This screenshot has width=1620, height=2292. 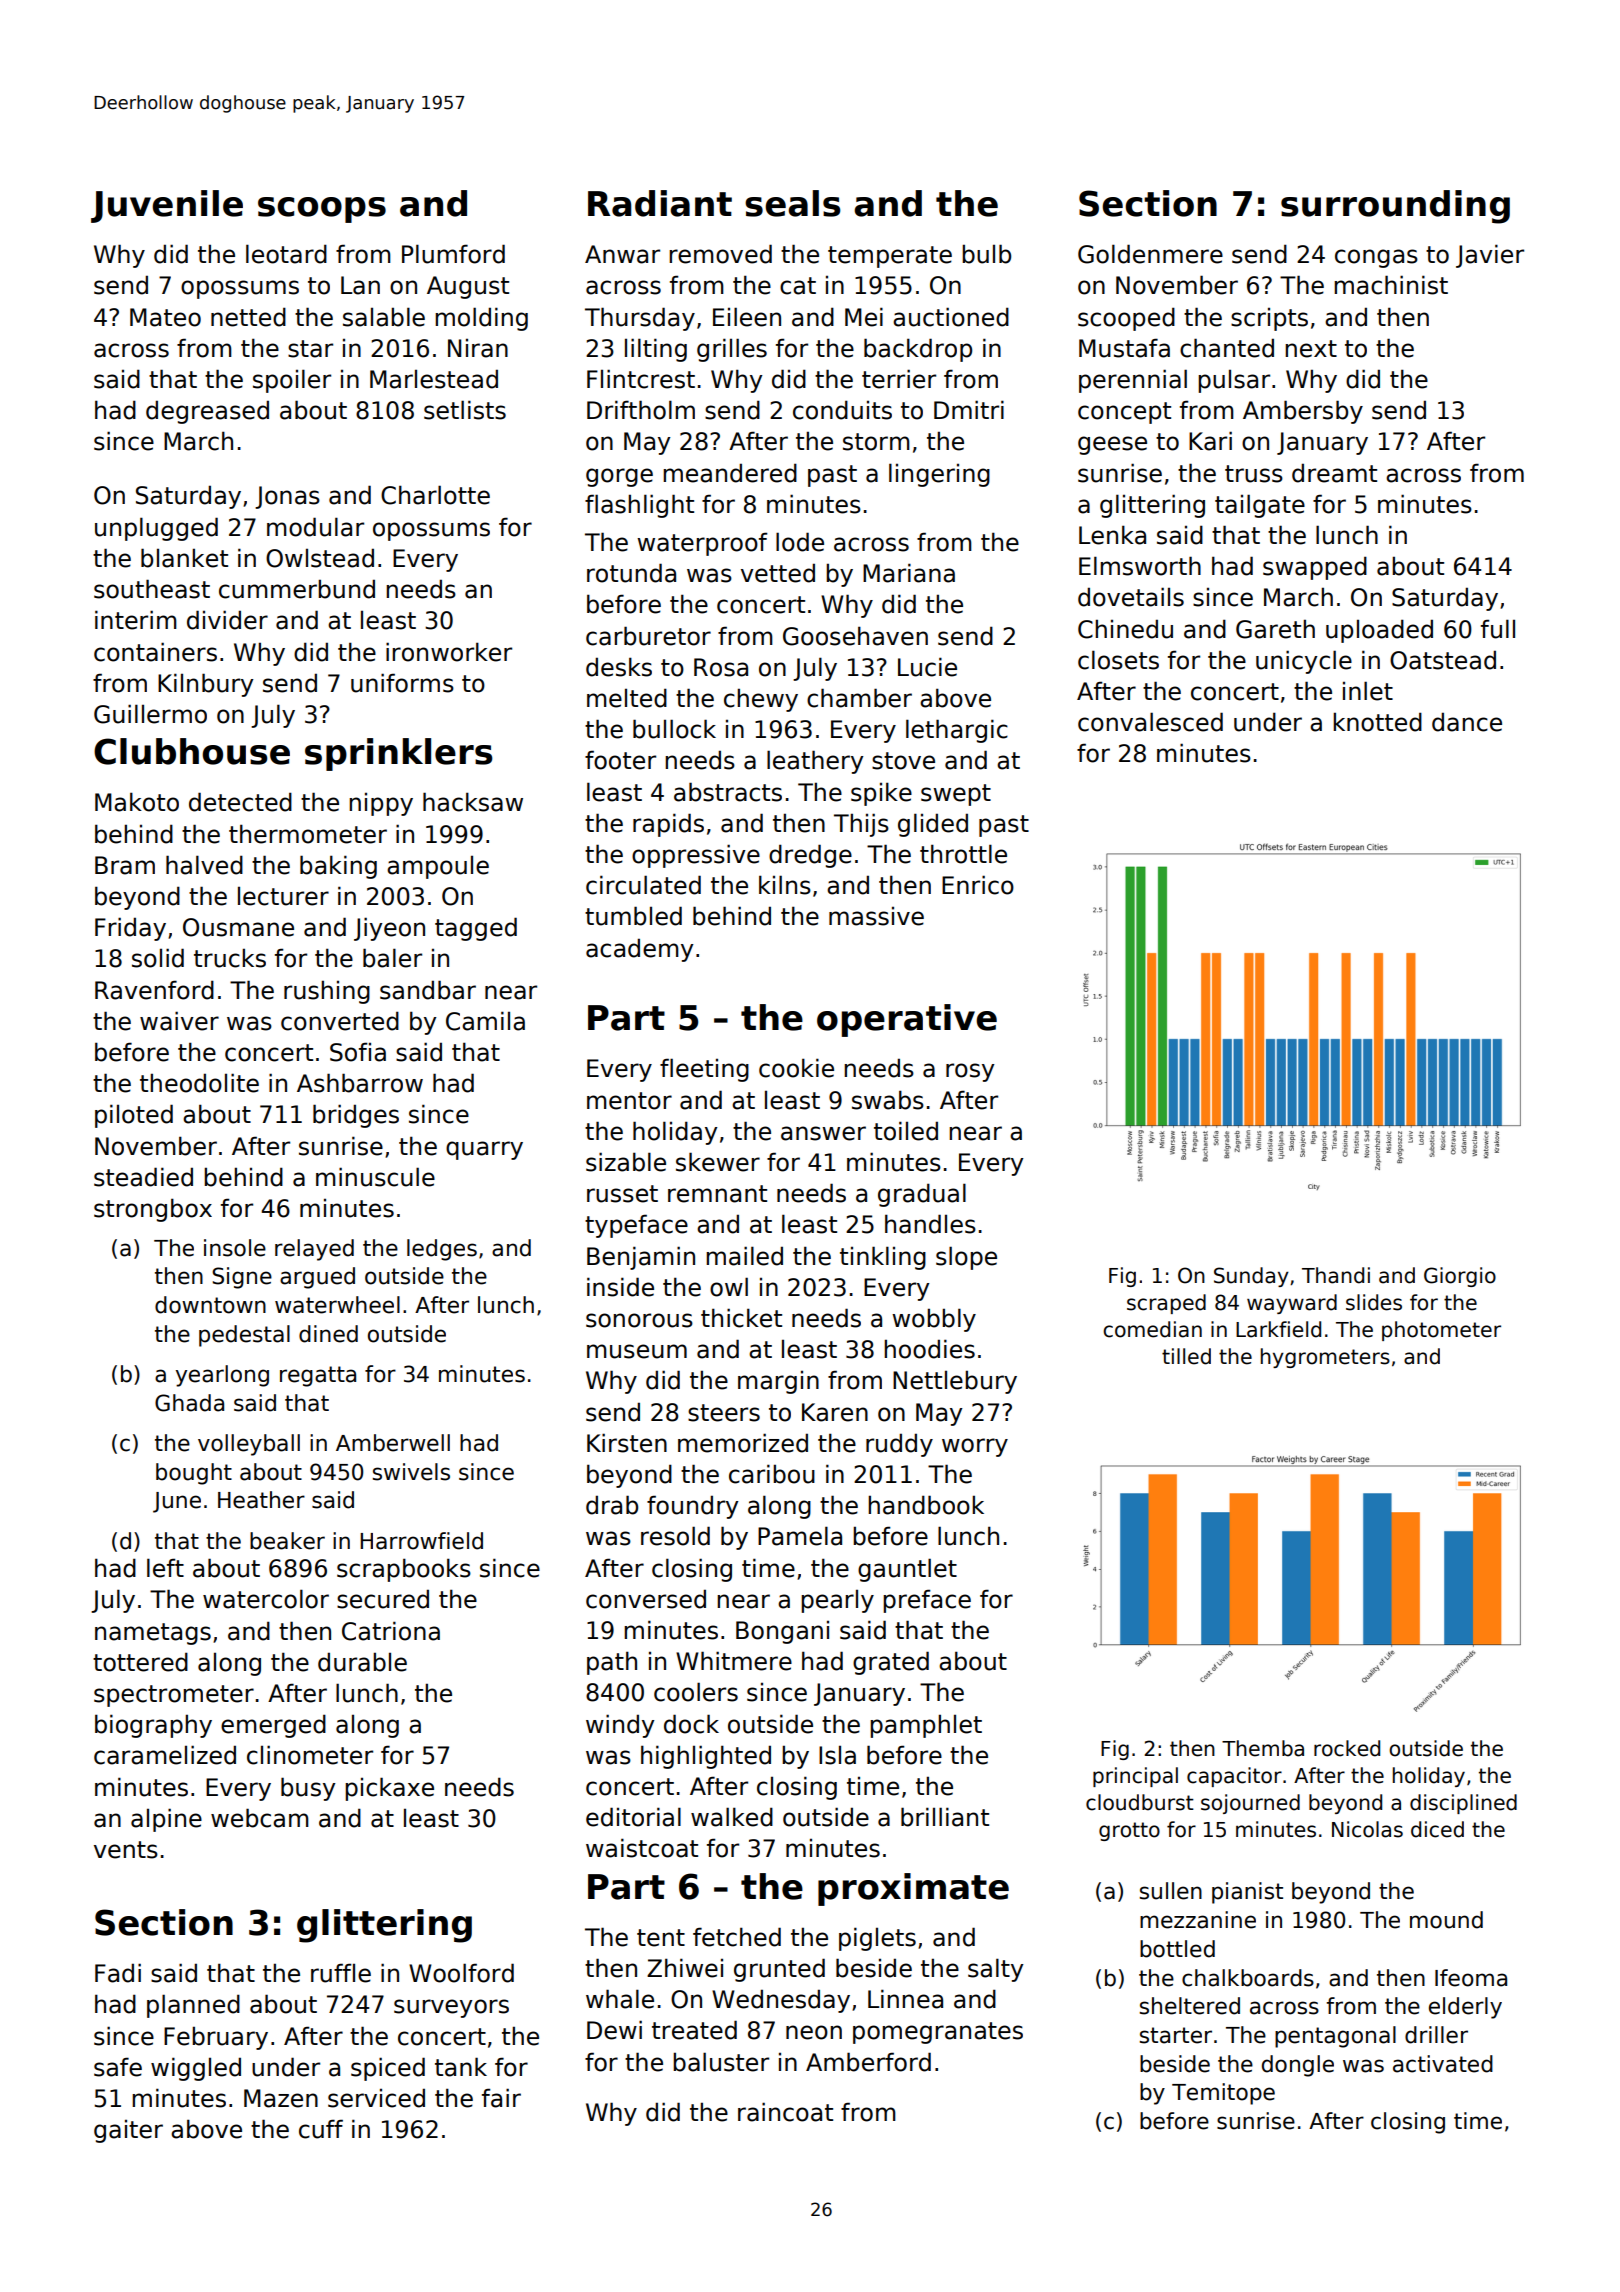 What do you see at coordinates (1223, 2094) in the screenshot?
I see `Temitope` at bounding box center [1223, 2094].
